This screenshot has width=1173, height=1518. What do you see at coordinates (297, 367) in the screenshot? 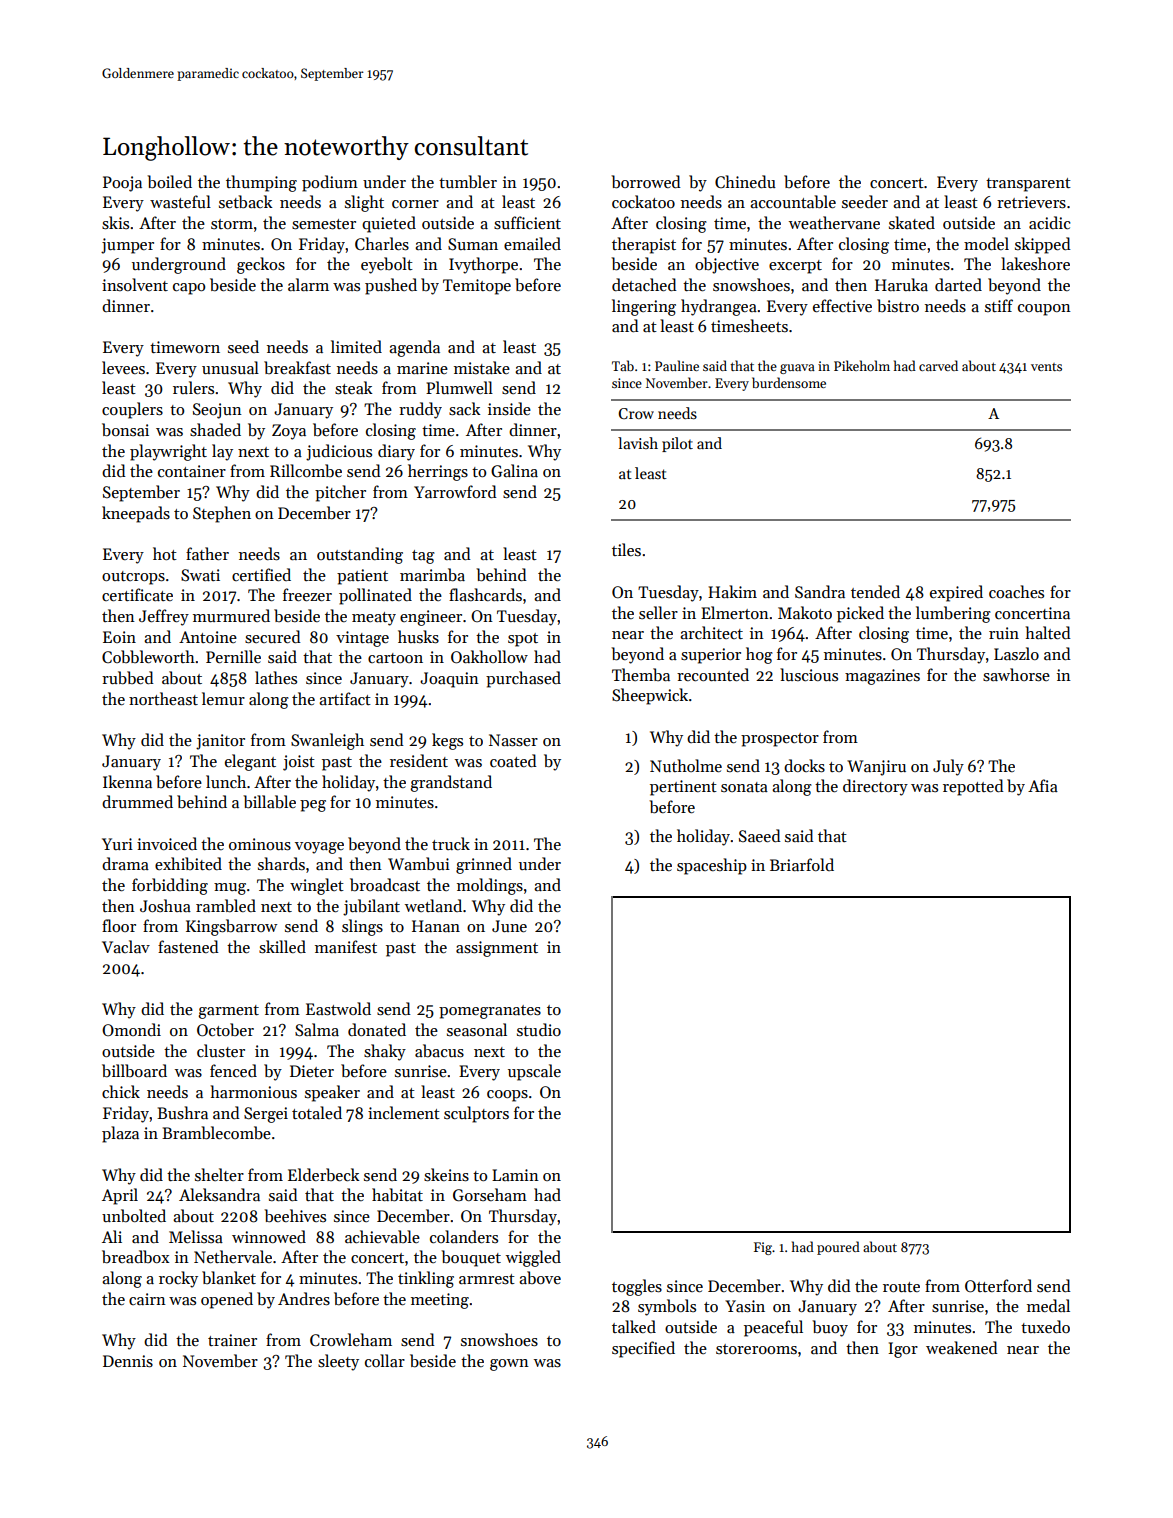
I see `breakfast` at bounding box center [297, 367].
